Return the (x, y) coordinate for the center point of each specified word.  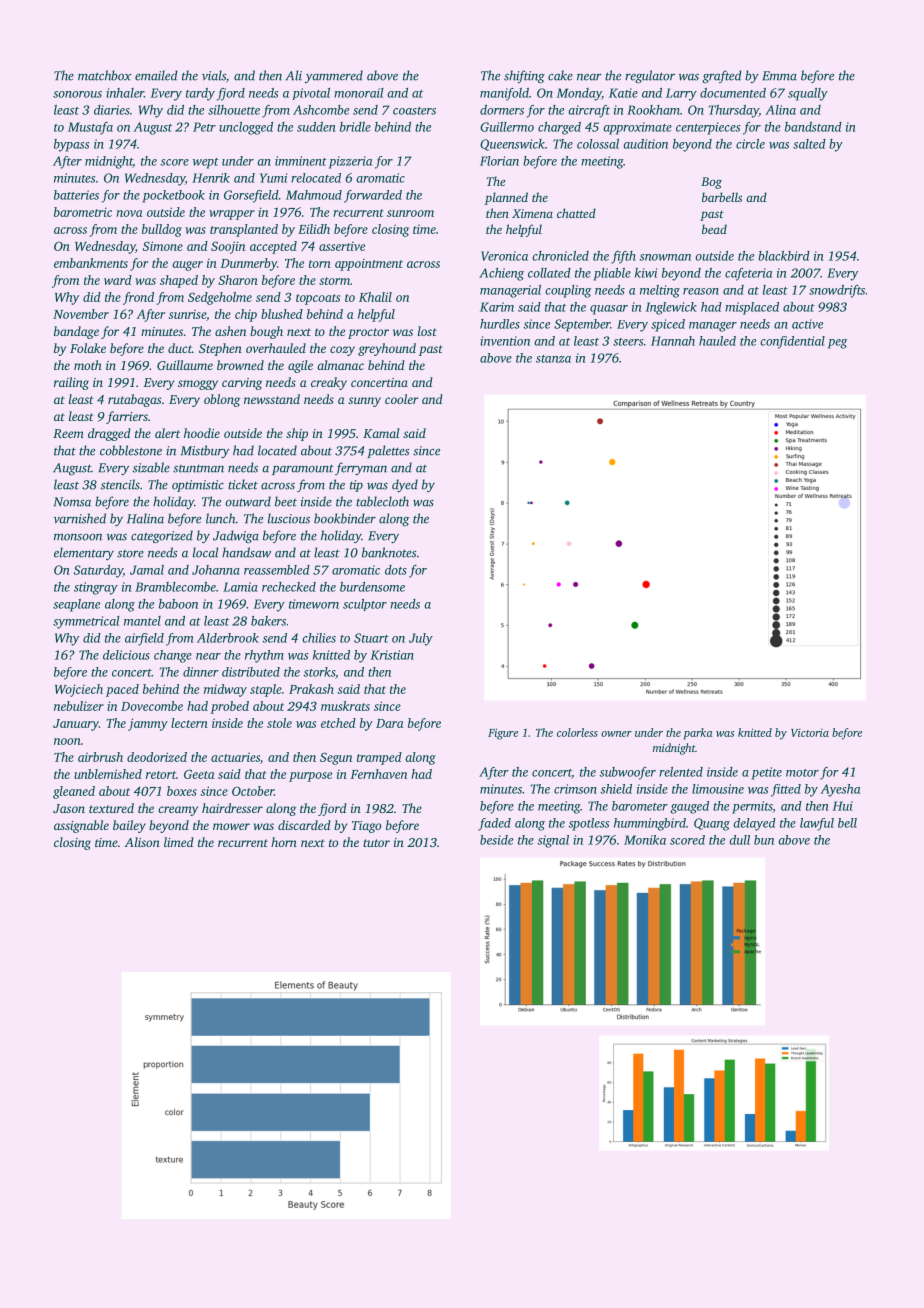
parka (698, 734)
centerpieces (708, 128)
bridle (355, 127)
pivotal (311, 94)
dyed (405, 485)
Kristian (392, 655)
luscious (289, 518)
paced (122, 690)
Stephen (220, 349)
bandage (76, 332)
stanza (553, 359)
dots (396, 570)
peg (837, 344)
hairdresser (232, 808)
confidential (792, 342)
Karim (497, 307)
